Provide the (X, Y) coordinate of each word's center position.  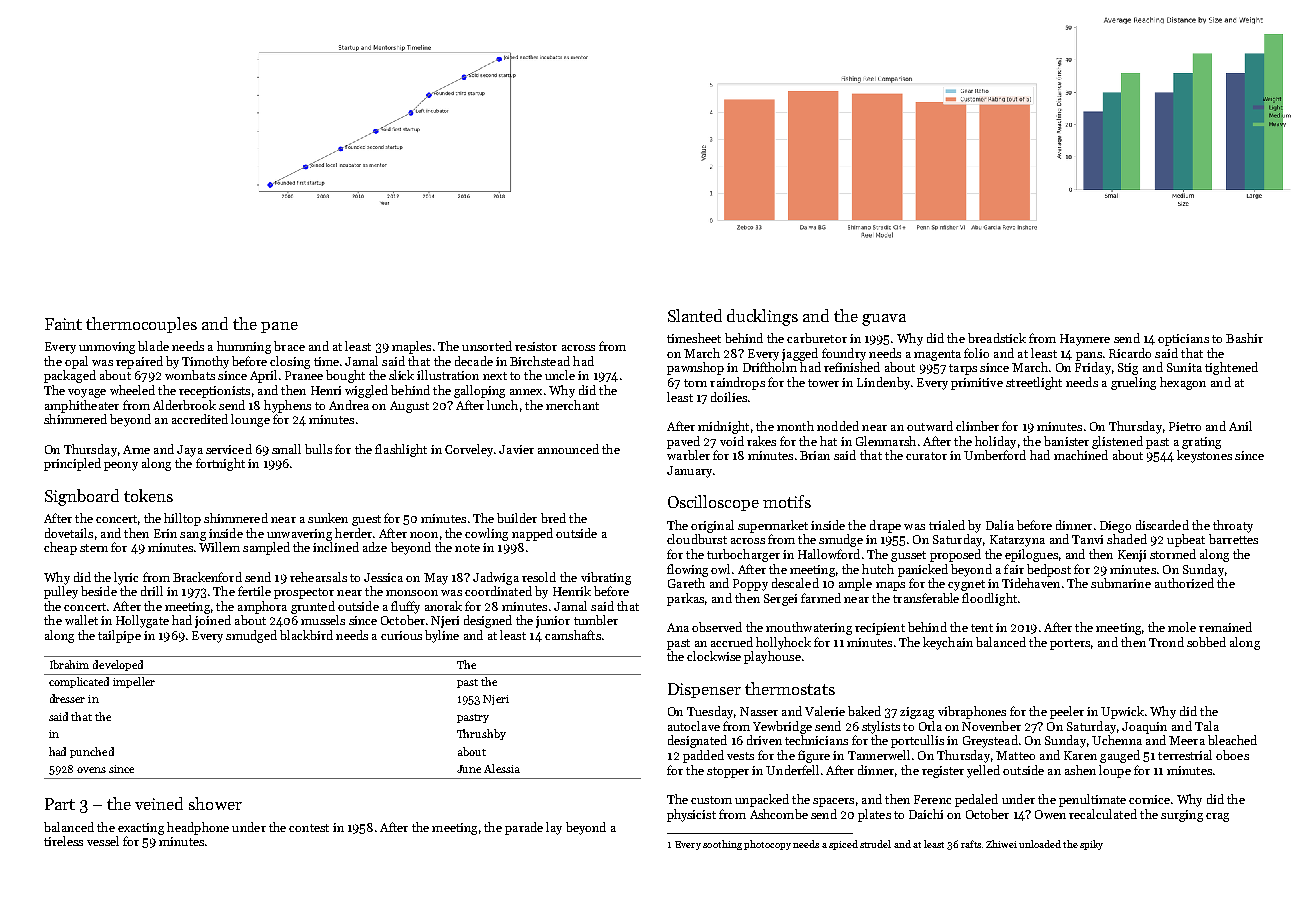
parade (524, 828)
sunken (328, 518)
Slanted (695, 315)
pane (279, 327)
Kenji (1132, 556)
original (712, 526)
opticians (1183, 340)
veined (159, 803)
